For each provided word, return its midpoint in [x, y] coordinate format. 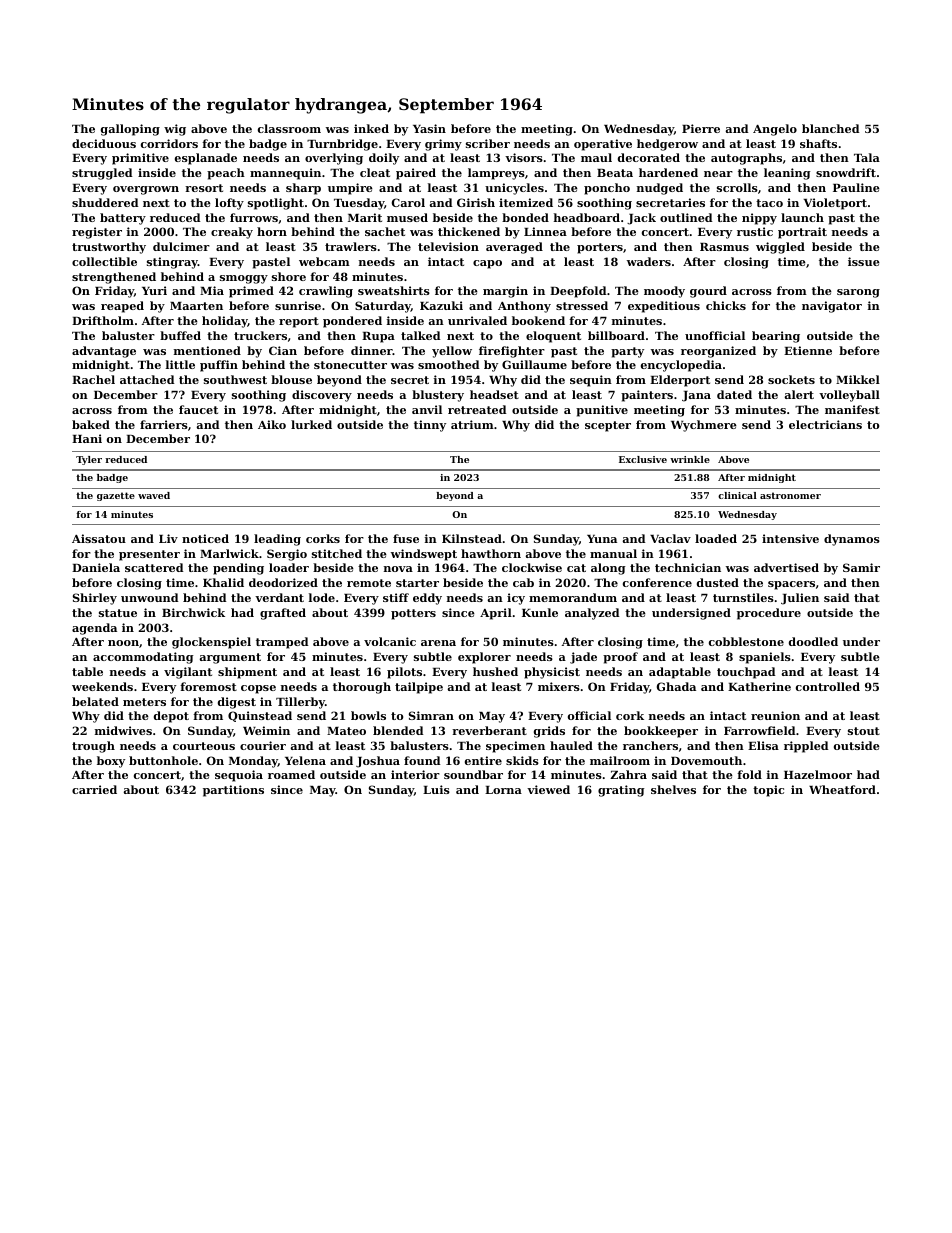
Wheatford [842, 789]
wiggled [780, 248]
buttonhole [163, 760]
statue [118, 613]
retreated [477, 409]
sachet [385, 231]
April [496, 614]
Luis [436, 789]
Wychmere [704, 426]
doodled [813, 641]
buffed [180, 335]
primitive [140, 159]
